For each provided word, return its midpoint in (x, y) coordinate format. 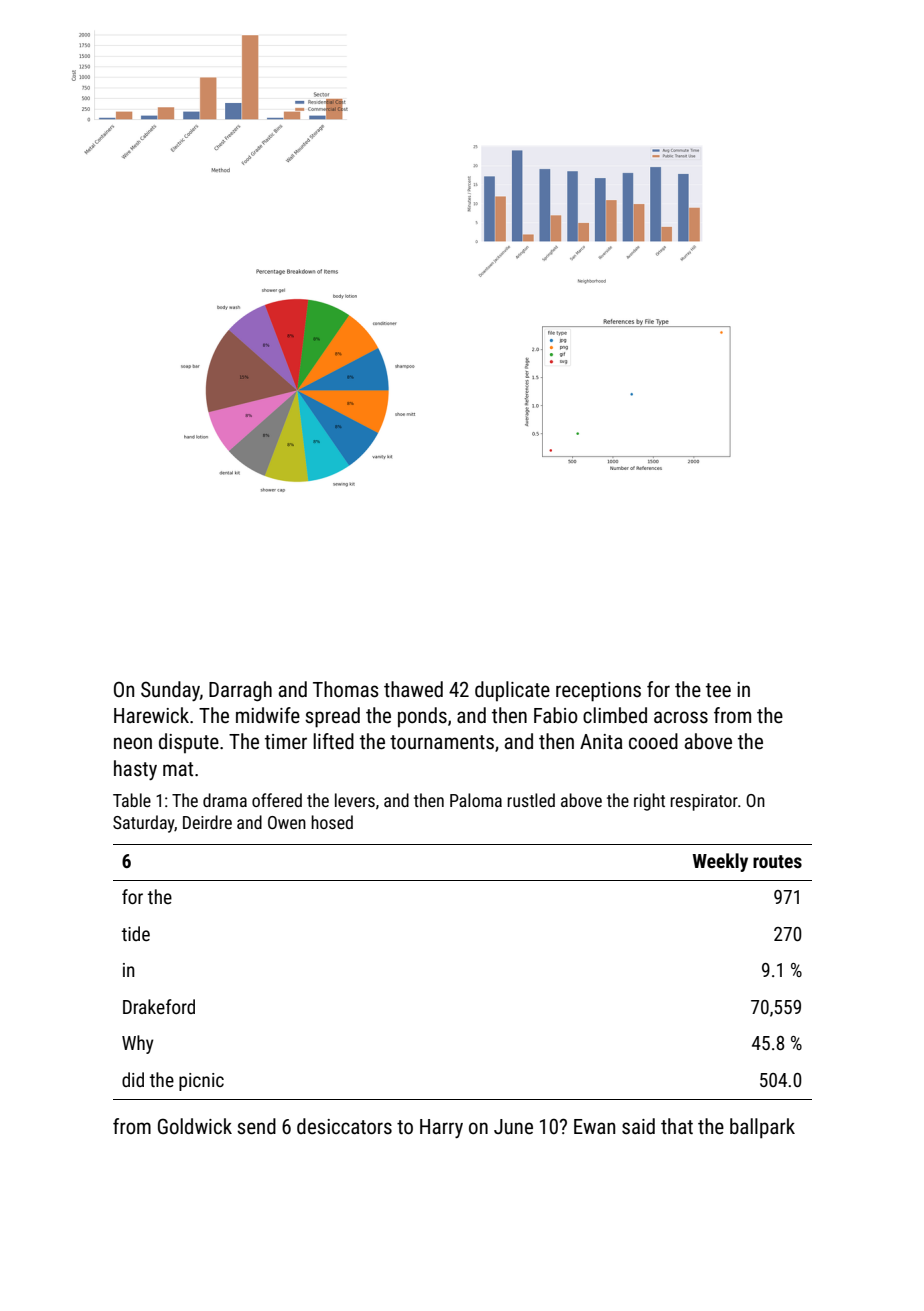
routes (777, 861)
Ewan (594, 1126)
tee (718, 690)
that (677, 1126)
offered (277, 800)
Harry (441, 1128)
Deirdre (207, 822)
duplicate (512, 691)
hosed (332, 822)
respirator (704, 802)
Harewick (151, 715)
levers (355, 800)
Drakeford (159, 1006)
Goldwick (195, 1126)
